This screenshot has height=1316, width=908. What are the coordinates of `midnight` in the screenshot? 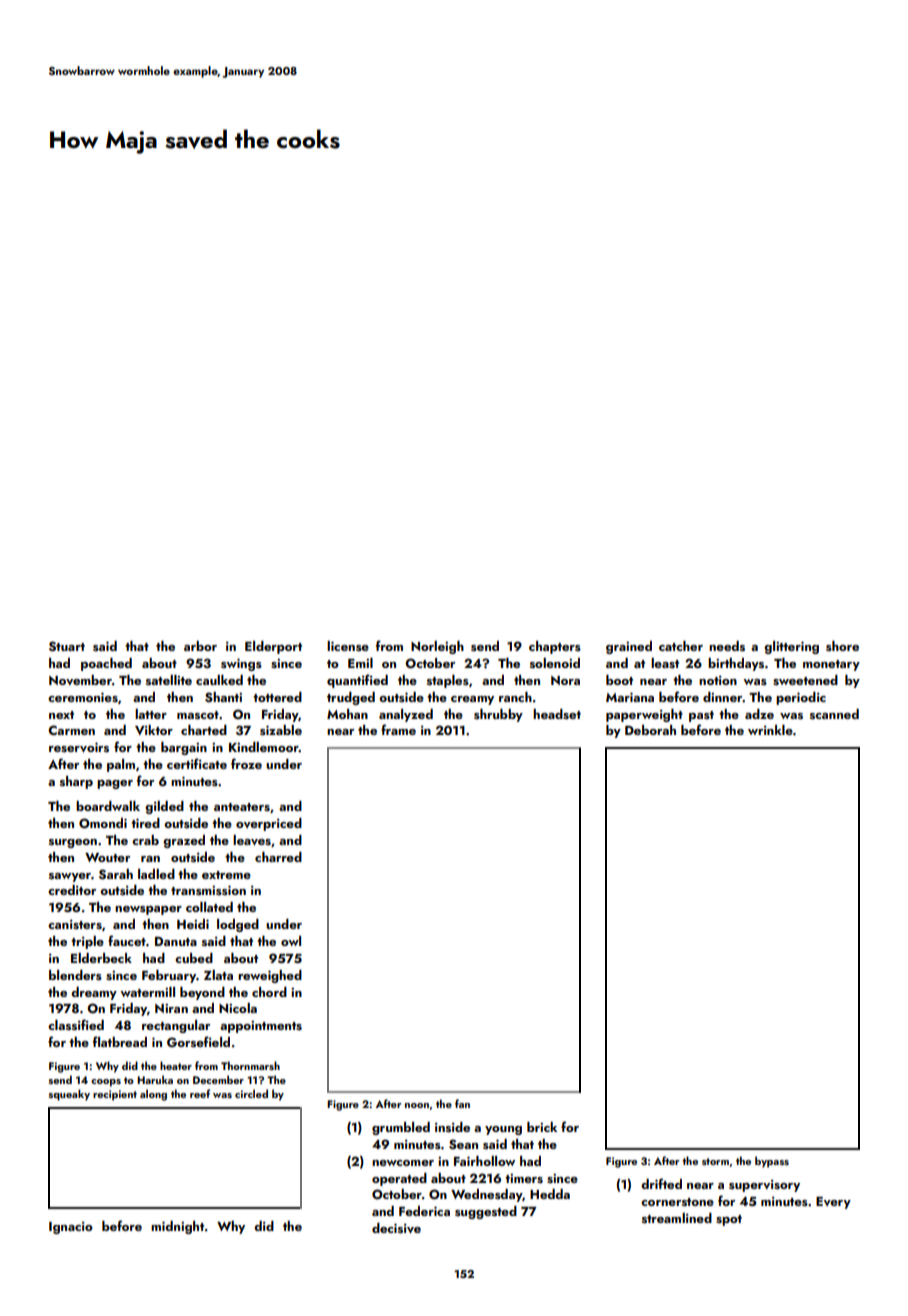 It's located at (177, 1227).
